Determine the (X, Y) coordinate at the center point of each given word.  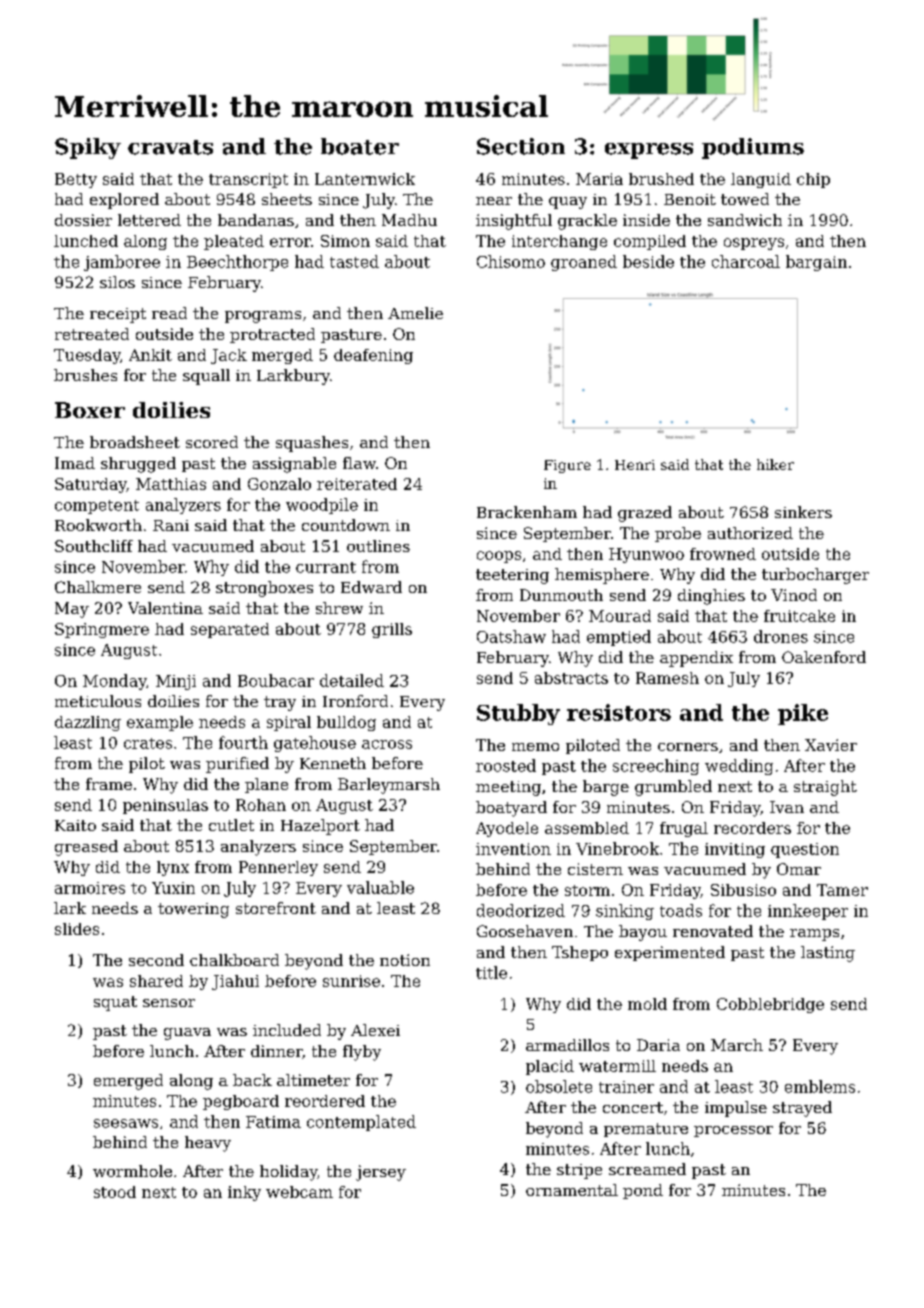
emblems (820, 1086)
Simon (345, 241)
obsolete (559, 1086)
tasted (354, 261)
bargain (816, 263)
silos (117, 282)
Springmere (102, 630)
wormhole (132, 1171)
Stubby (518, 714)
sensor (169, 1003)
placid (550, 1067)
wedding (739, 767)
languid (761, 180)
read (169, 313)
